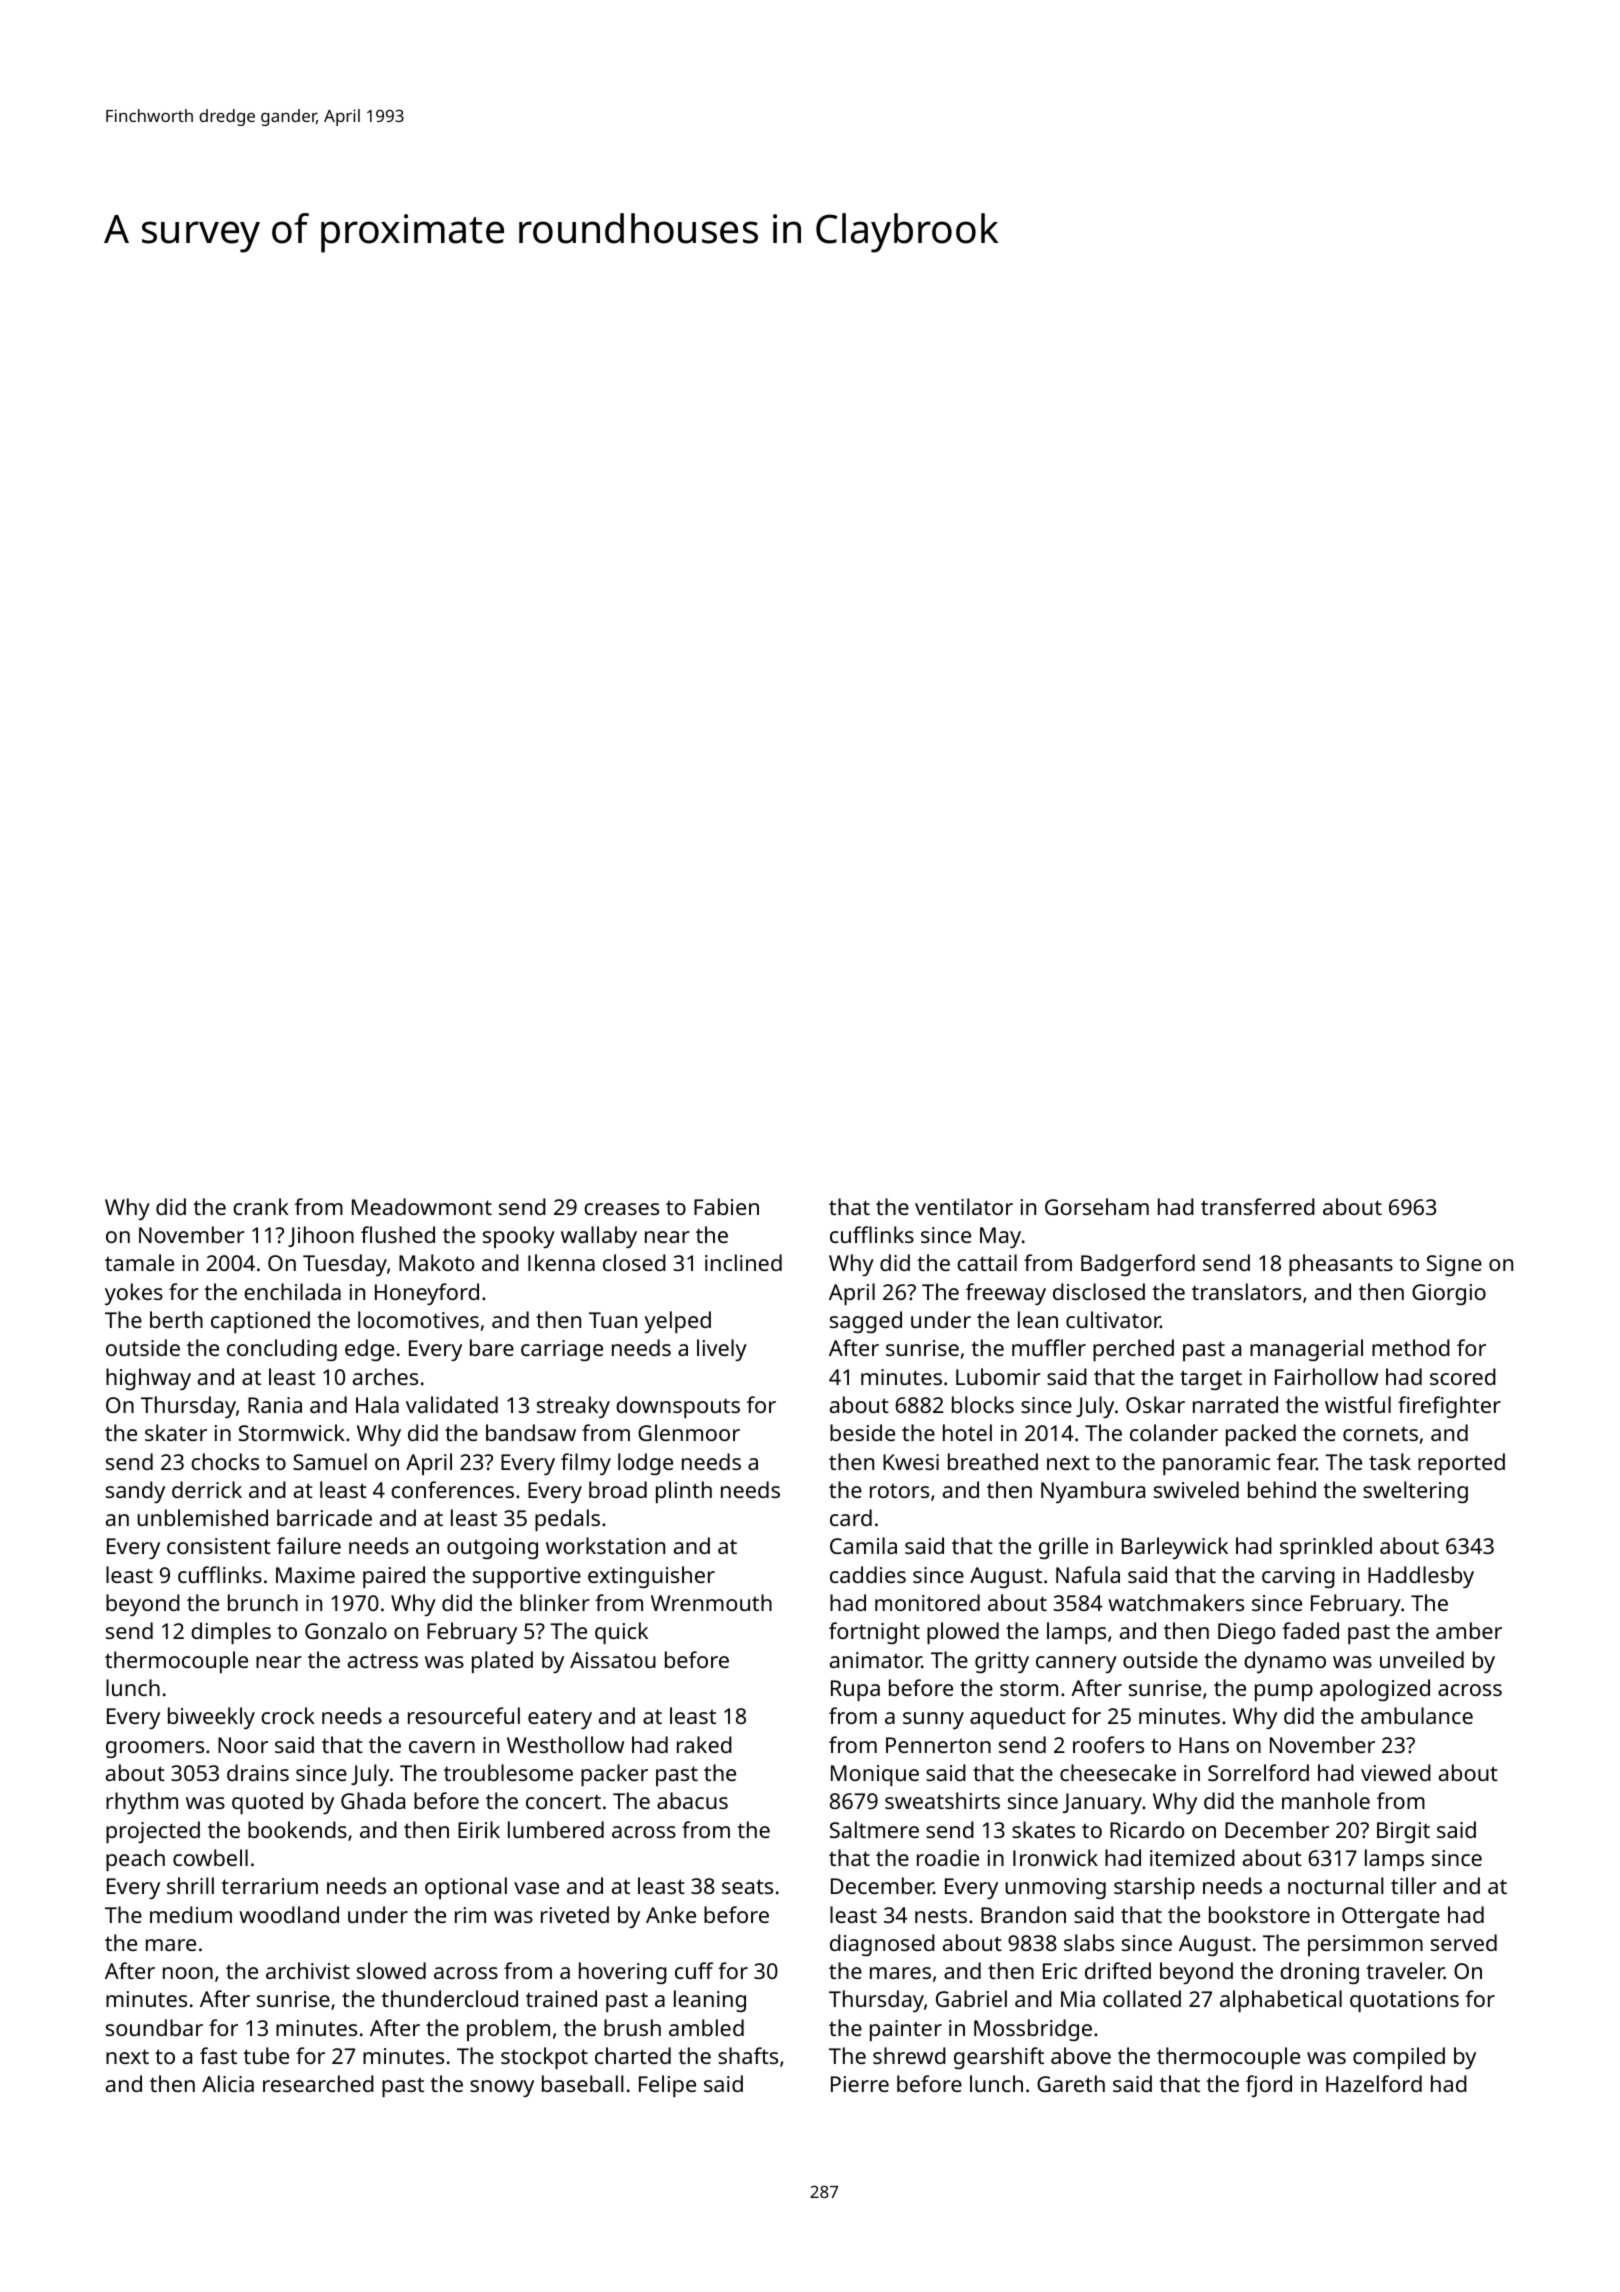 Image resolution: width=1620 pixels, height=2292 pixels. What do you see at coordinates (677, 1322) in the page?
I see `yelped` at bounding box center [677, 1322].
